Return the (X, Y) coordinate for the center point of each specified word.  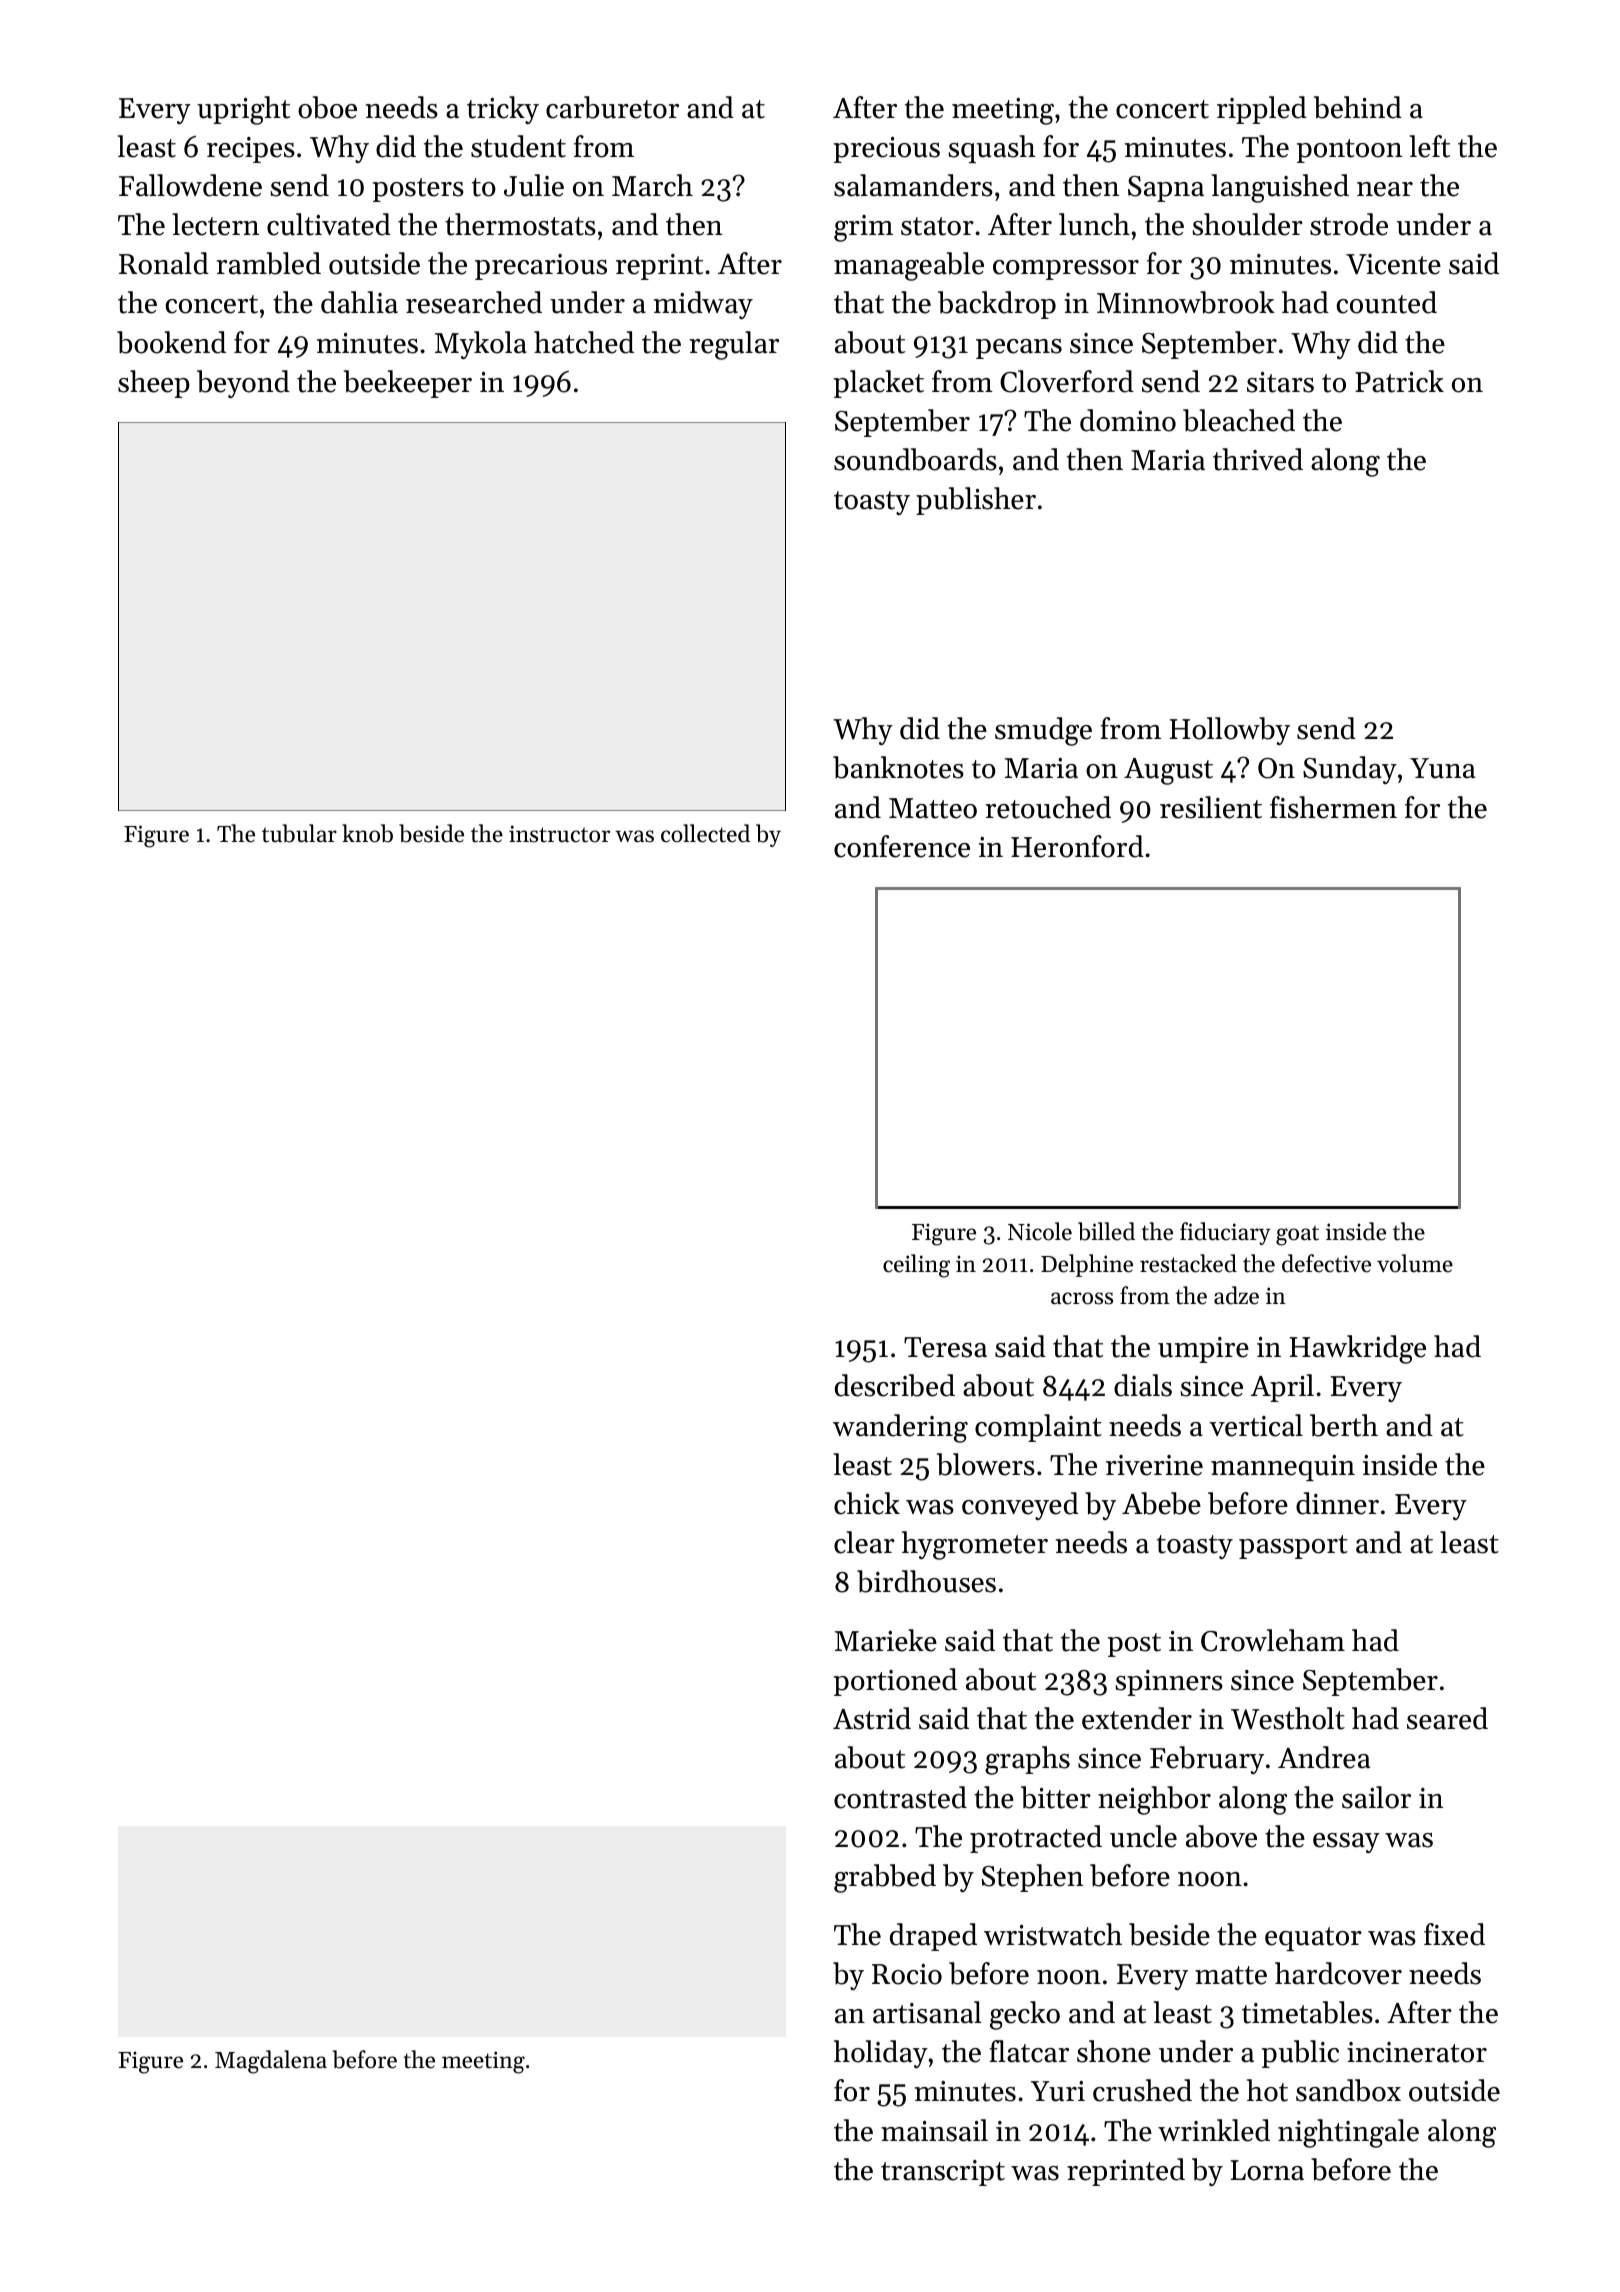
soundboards (915, 459)
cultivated (329, 224)
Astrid (872, 1718)
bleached (1239, 420)
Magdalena (271, 2062)
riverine (1154, 1465)
